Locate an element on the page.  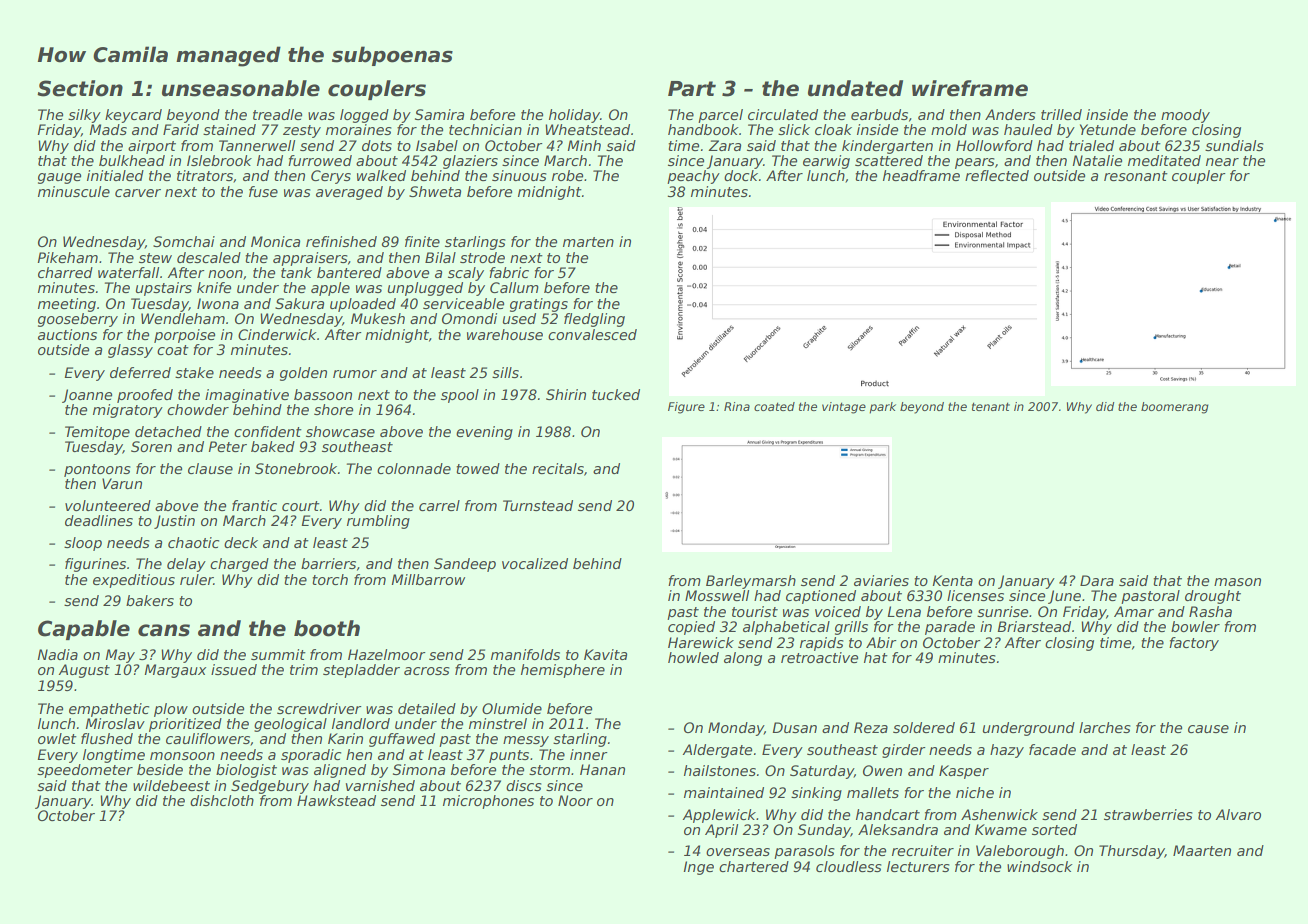
Inge is located at coordinates (698, 868).
